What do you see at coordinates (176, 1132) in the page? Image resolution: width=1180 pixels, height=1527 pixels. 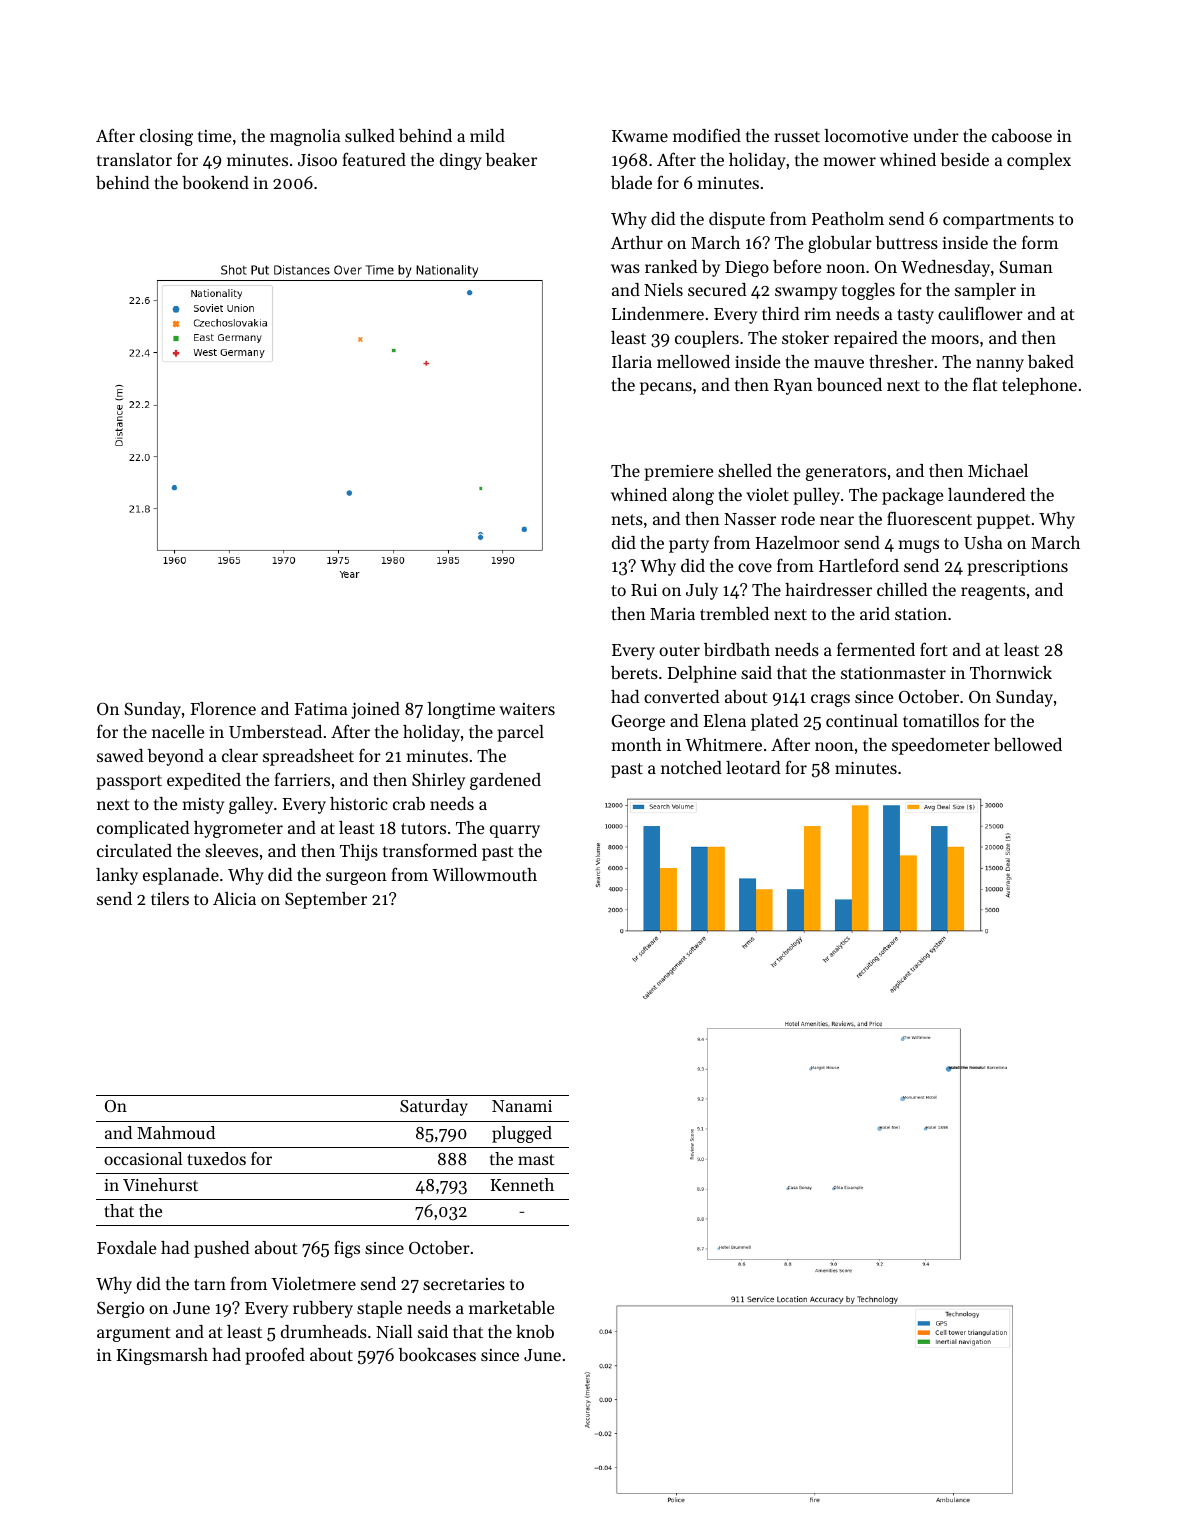 I see `Mahmoud` at bounding box center [176, 1132].
